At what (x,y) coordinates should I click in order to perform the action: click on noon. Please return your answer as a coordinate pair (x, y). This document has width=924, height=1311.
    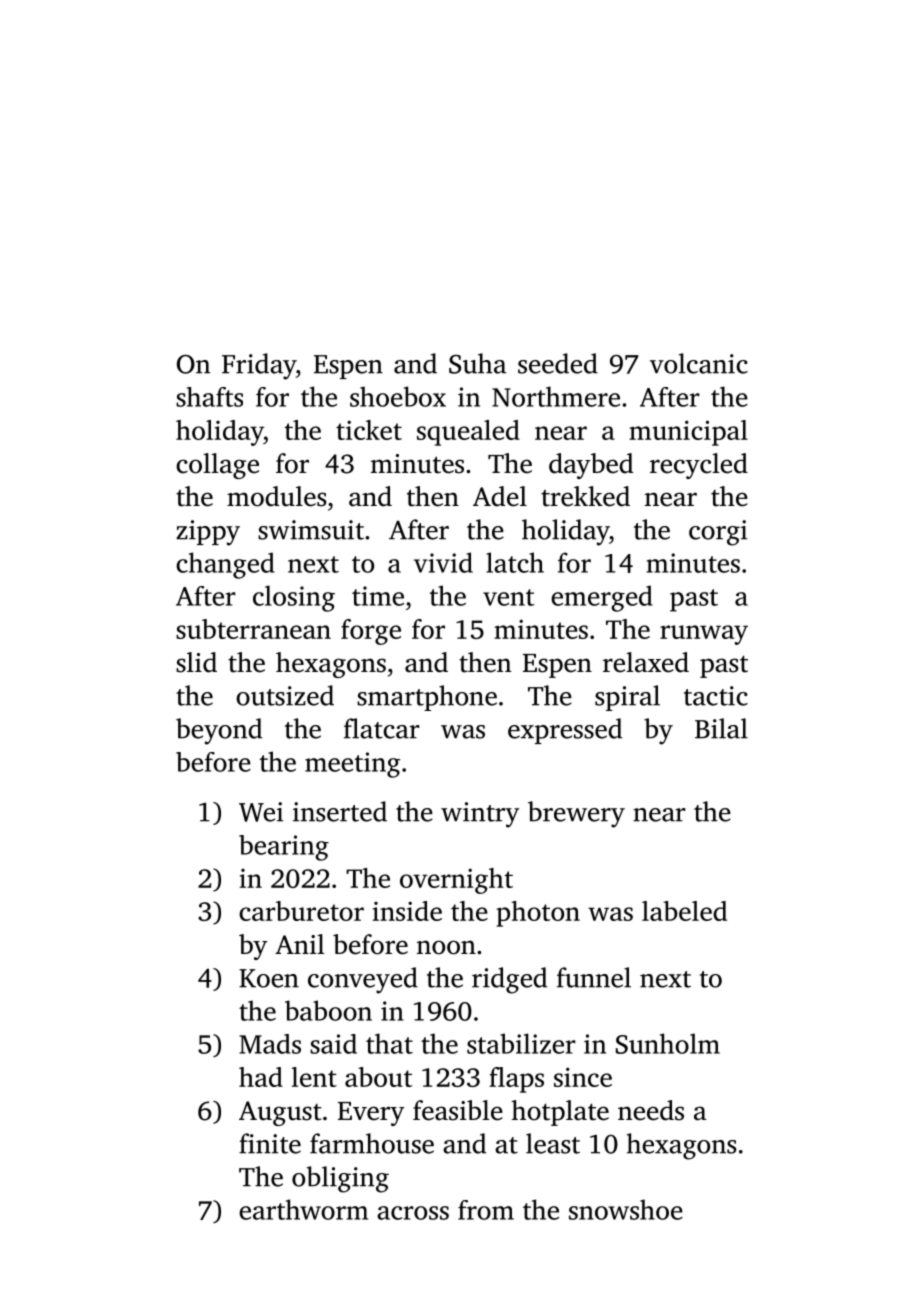
    Looking at the image, I should click on (446, 947).
